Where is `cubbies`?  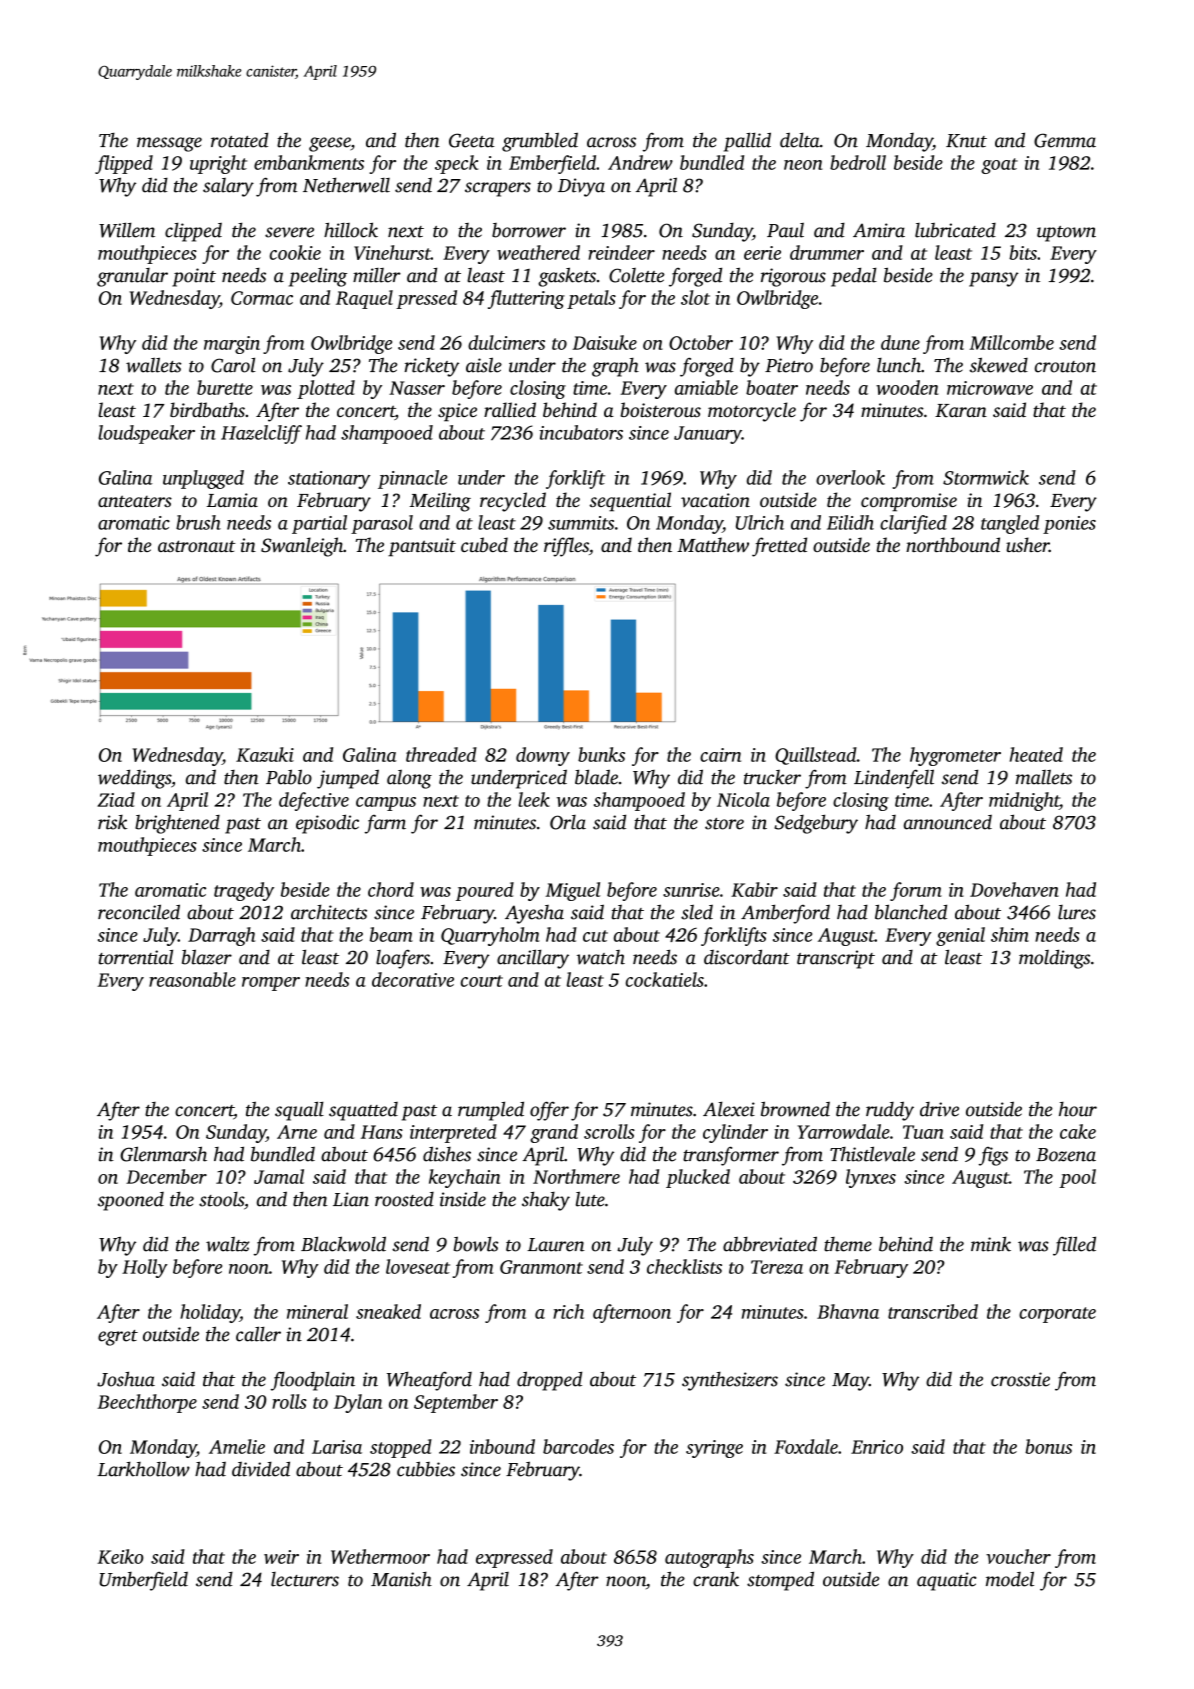
cubbies is located at coordinates (426, 1469).
